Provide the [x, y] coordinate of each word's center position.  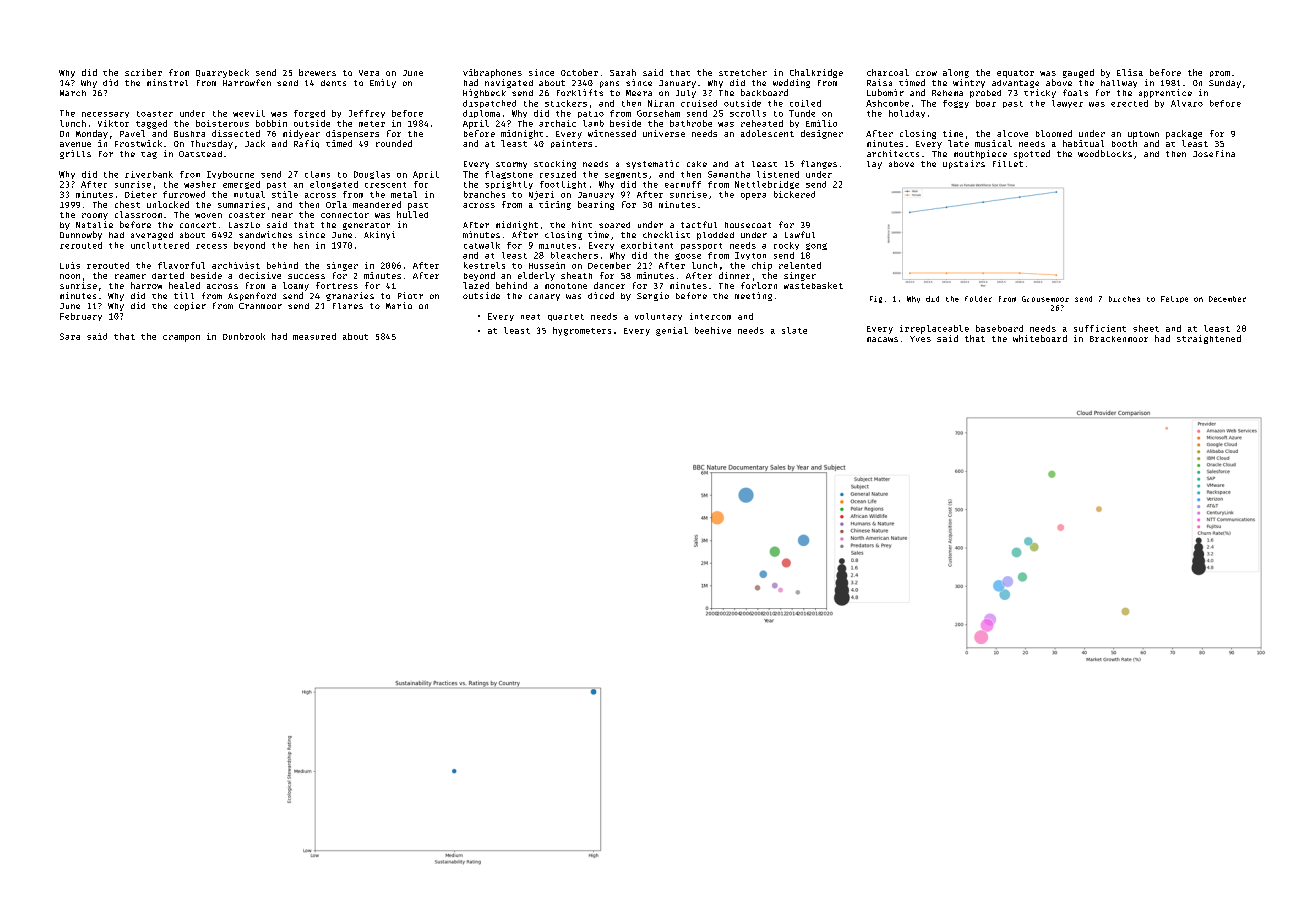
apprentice [1165, 93]
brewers [317, 72]
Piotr [410, 295]
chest [127, 204]
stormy [511, 165]
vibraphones [492, 73]
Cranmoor [260, 306]
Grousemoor [1045, 299]
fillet [1008, 163]
